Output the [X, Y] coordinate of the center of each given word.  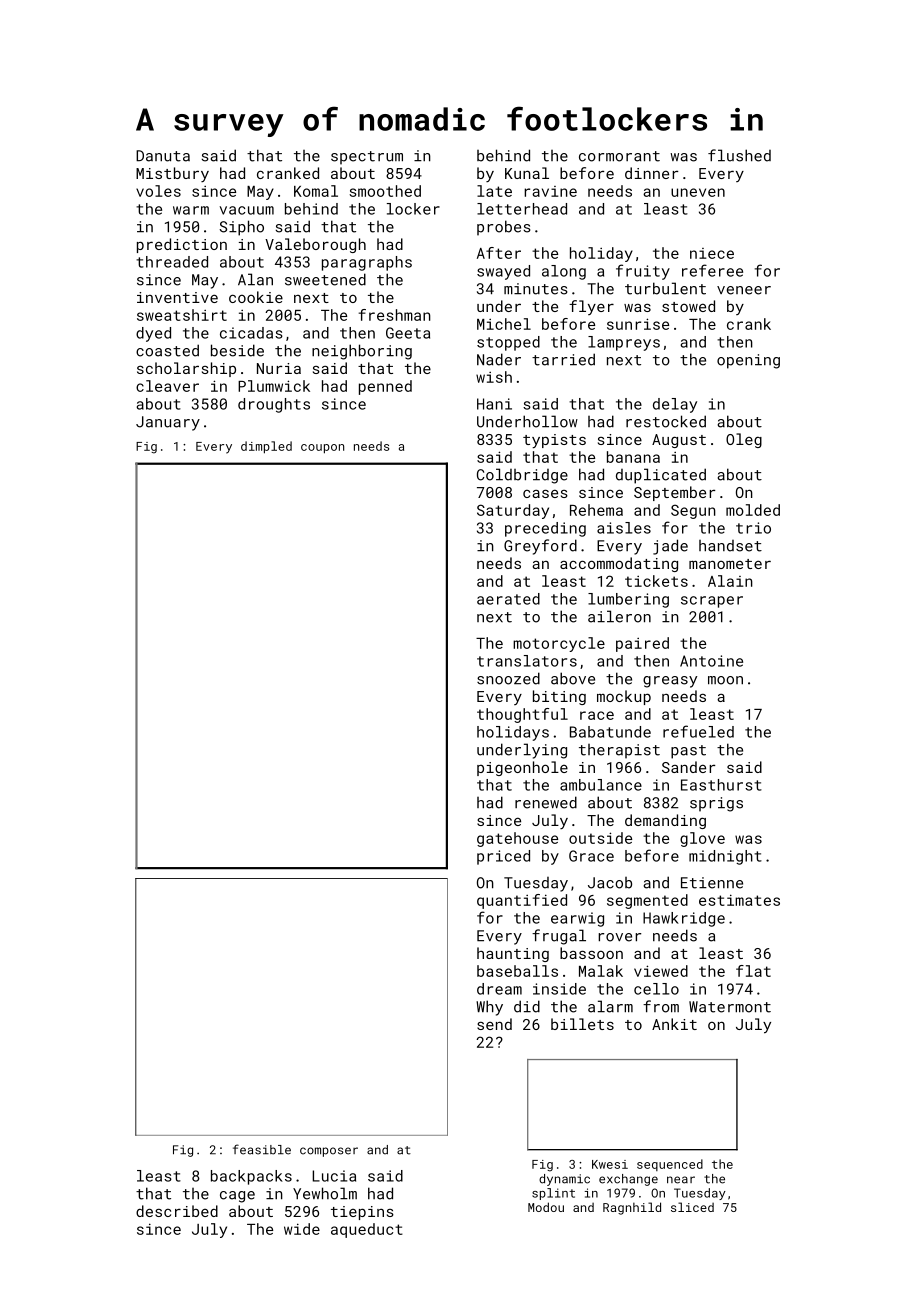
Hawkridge [684, 919]
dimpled [266, 447]
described [177, 1211]
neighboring [362, 352]
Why [489, 1008]
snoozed [508, 678]
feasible [262, 1149]
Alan [255, 279]
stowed [688, 306]
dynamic [564, 1180]
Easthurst [721, 785]
